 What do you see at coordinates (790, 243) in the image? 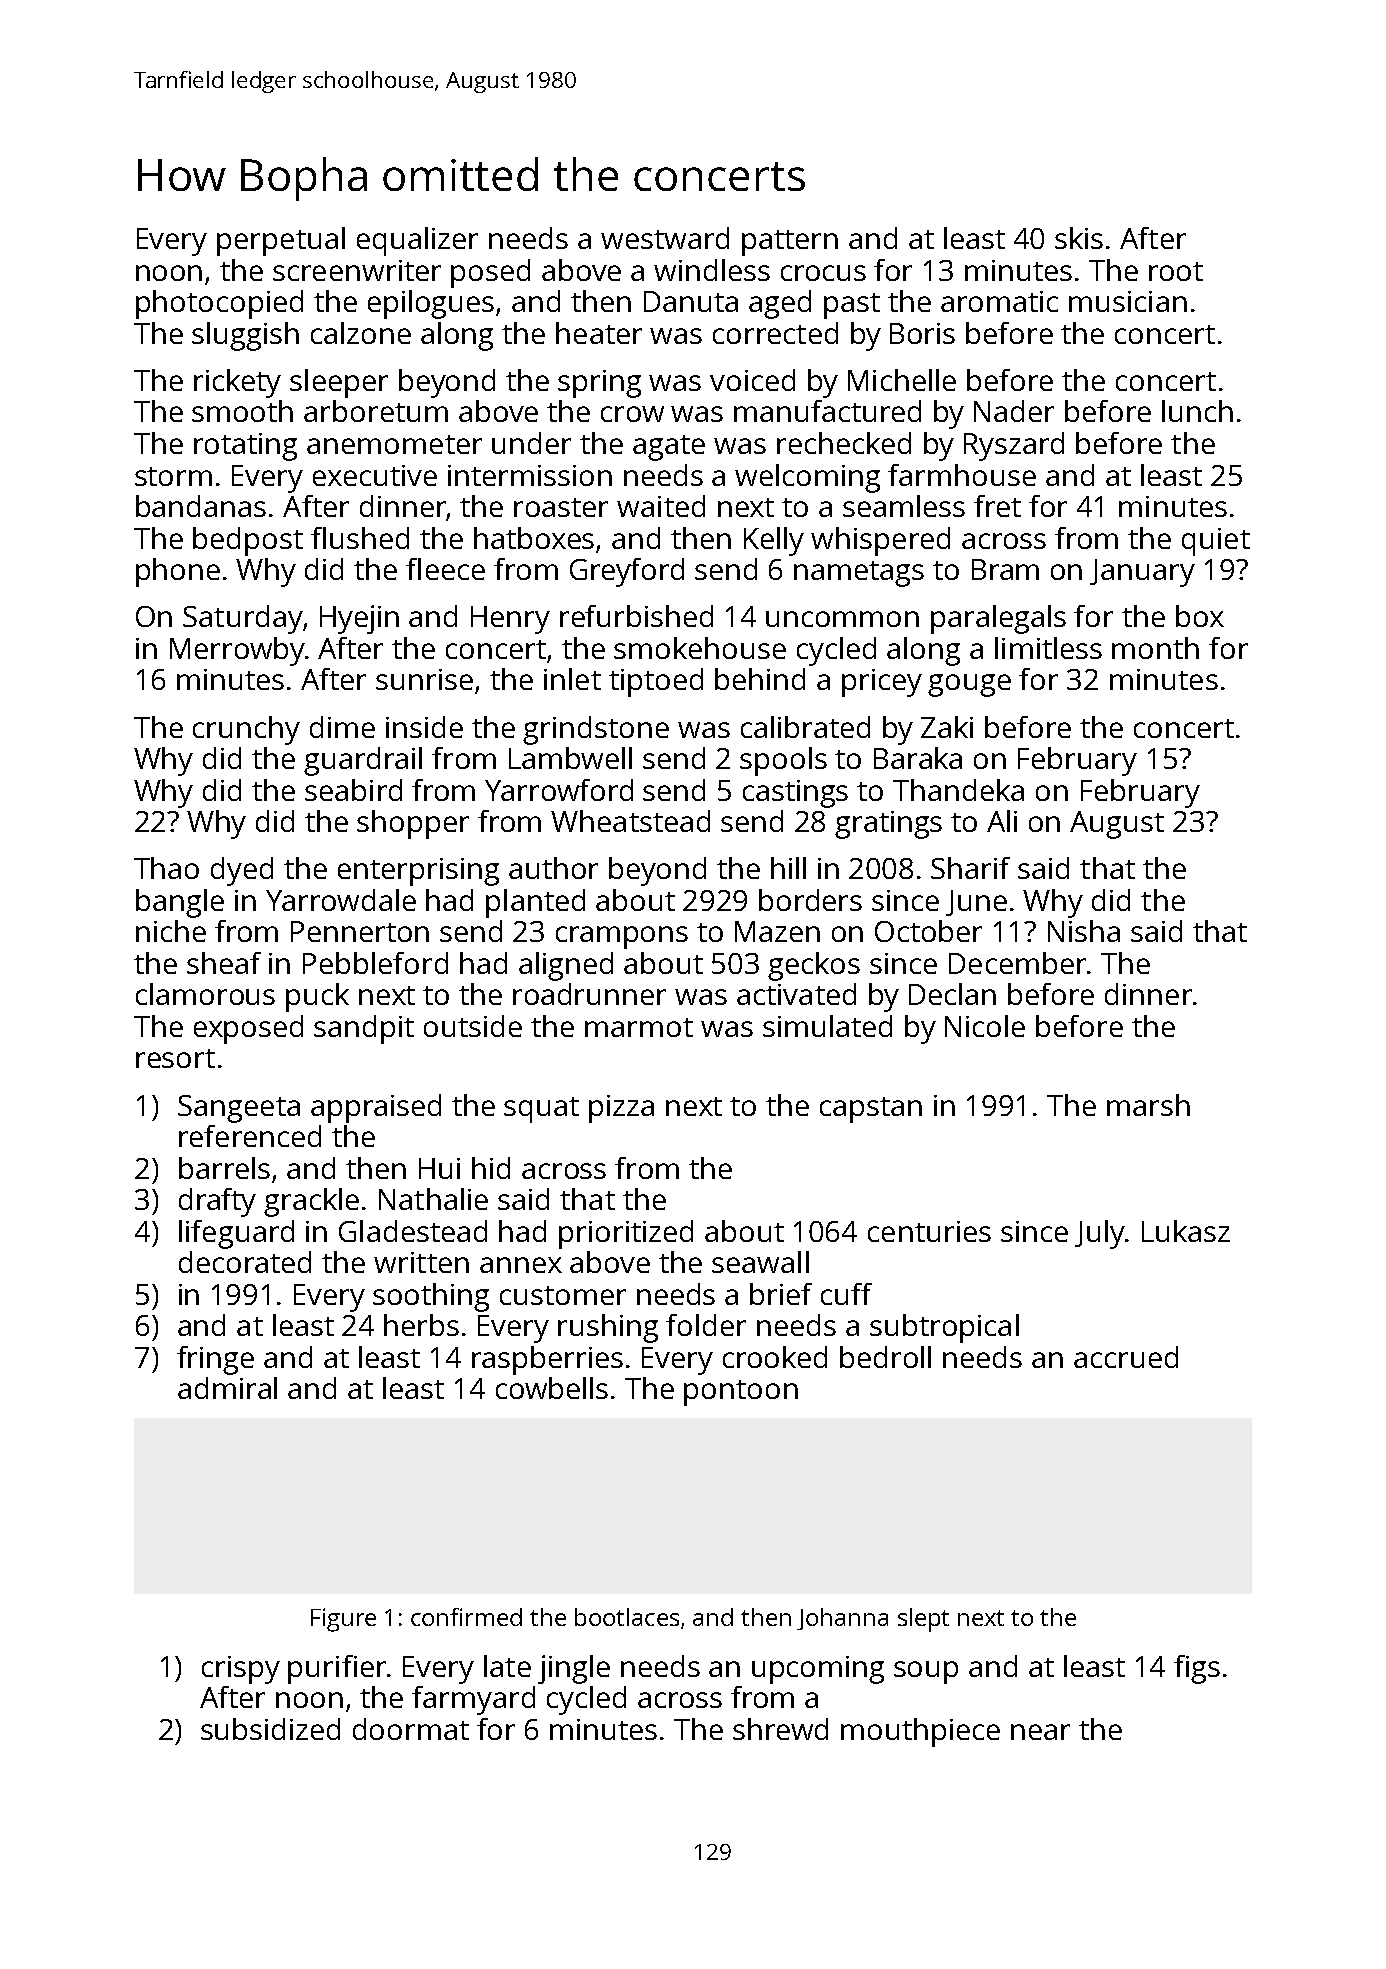
I see `pattern` at bounding box center [790, 243].
